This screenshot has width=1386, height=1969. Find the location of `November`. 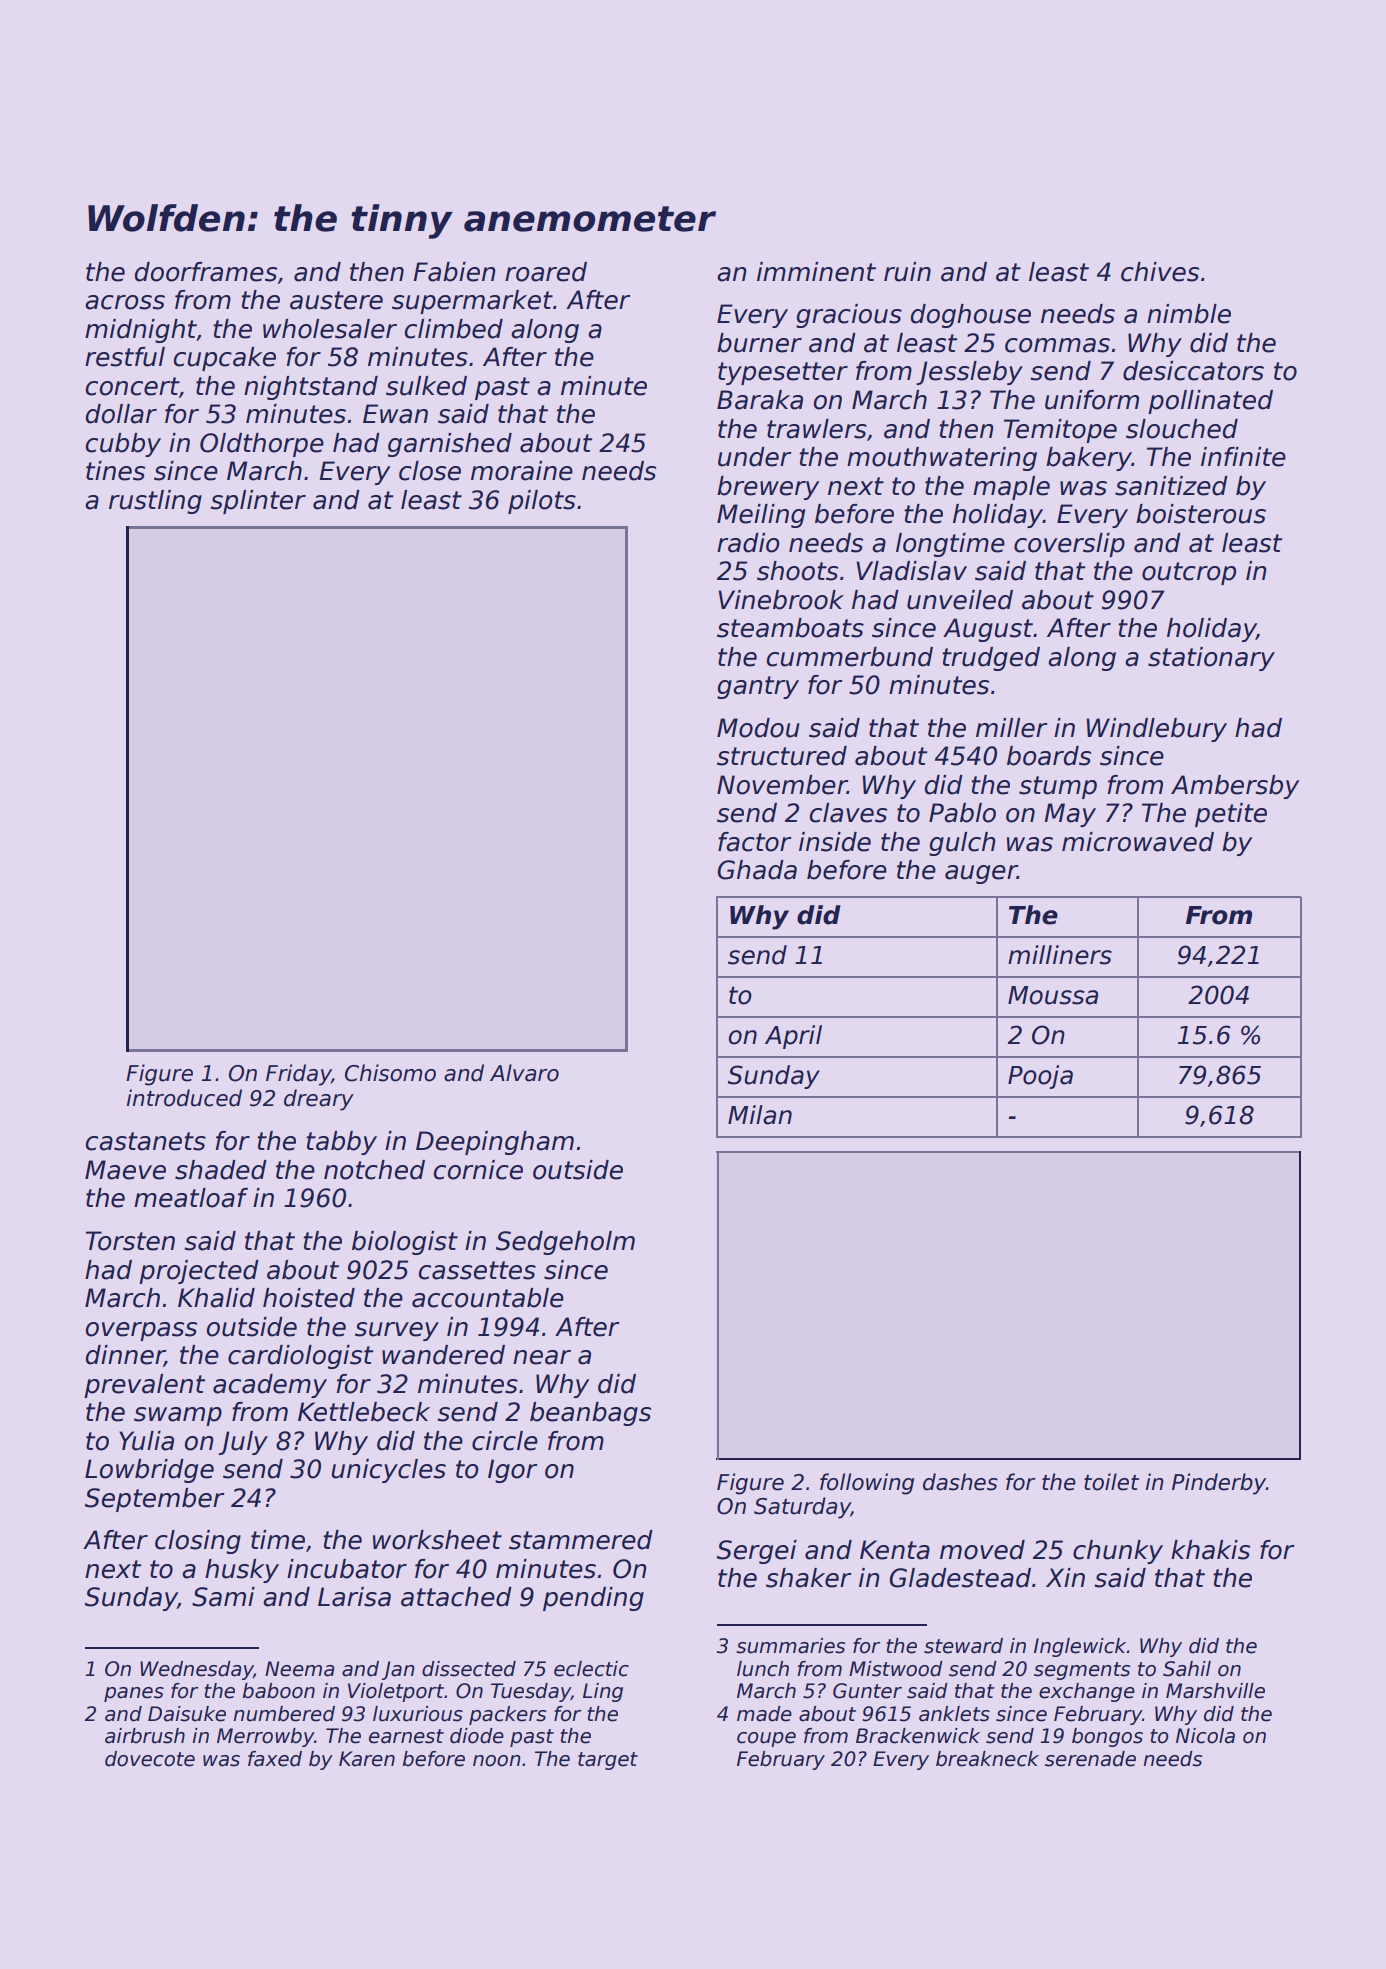

November is located at coordinates (782, 785).
